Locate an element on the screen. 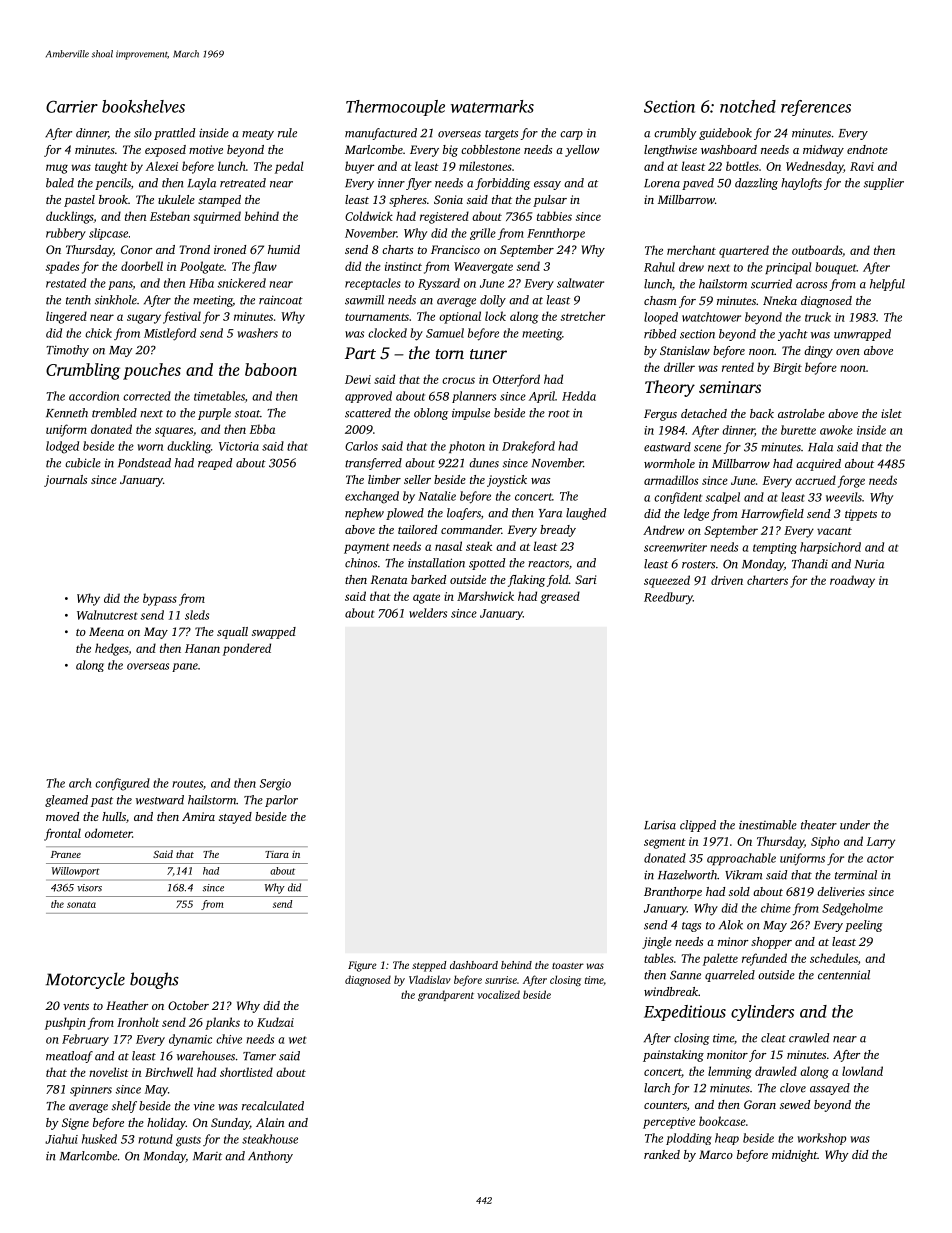 This screenshot has width=952, height=1233. greased is located at coordinates (560, 597).
